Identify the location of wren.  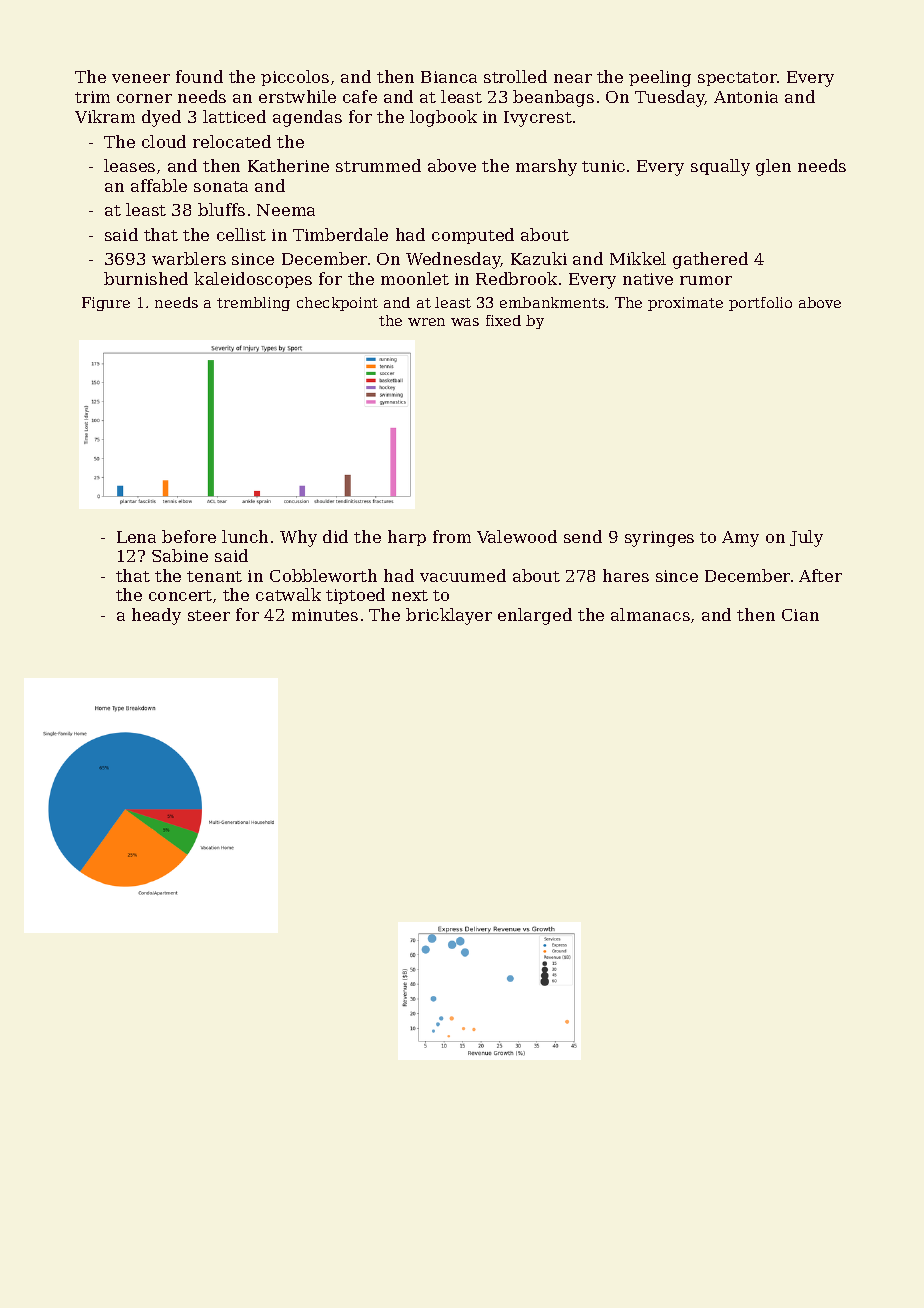
(426, 322).
